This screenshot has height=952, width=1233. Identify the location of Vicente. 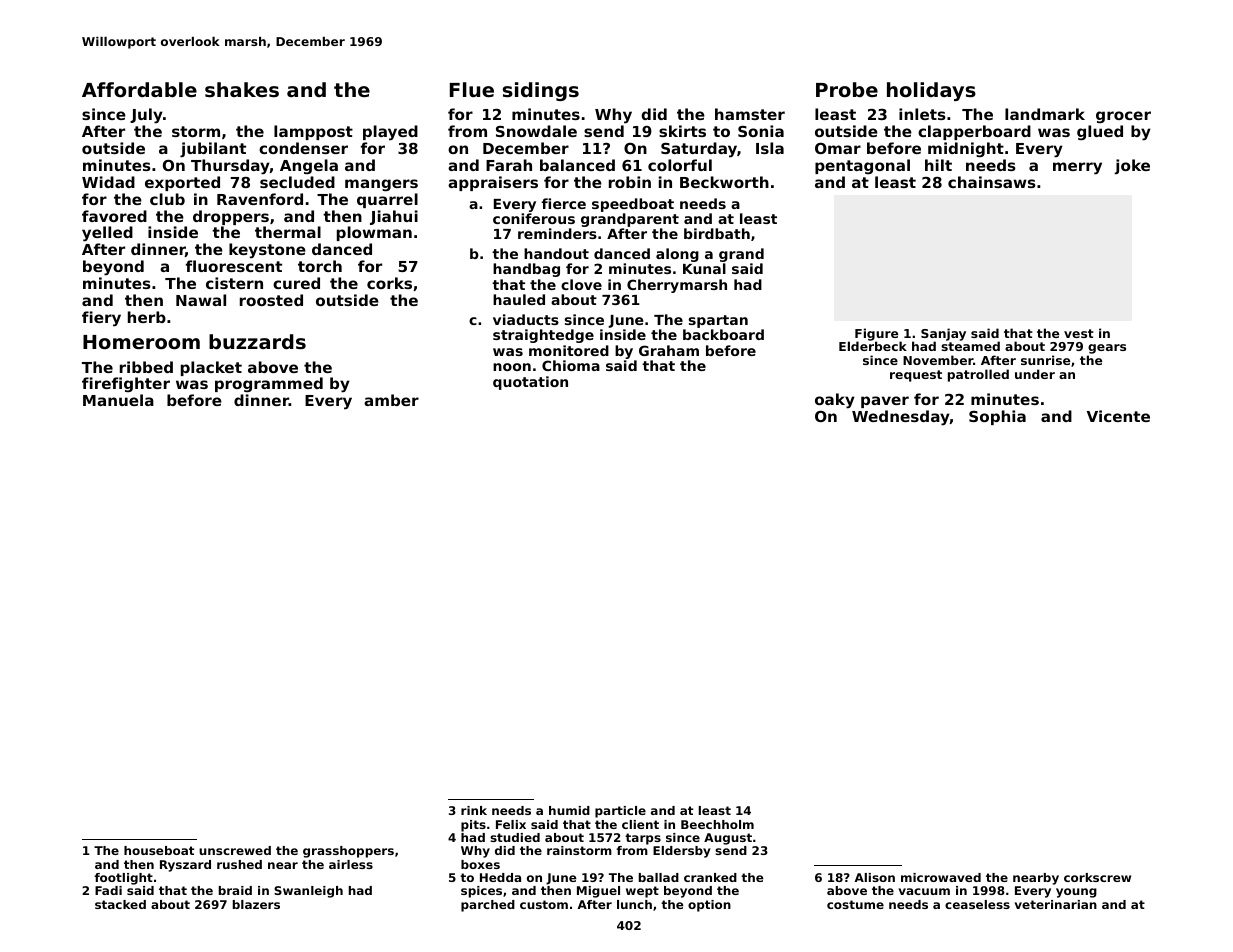
(1118, 416).
